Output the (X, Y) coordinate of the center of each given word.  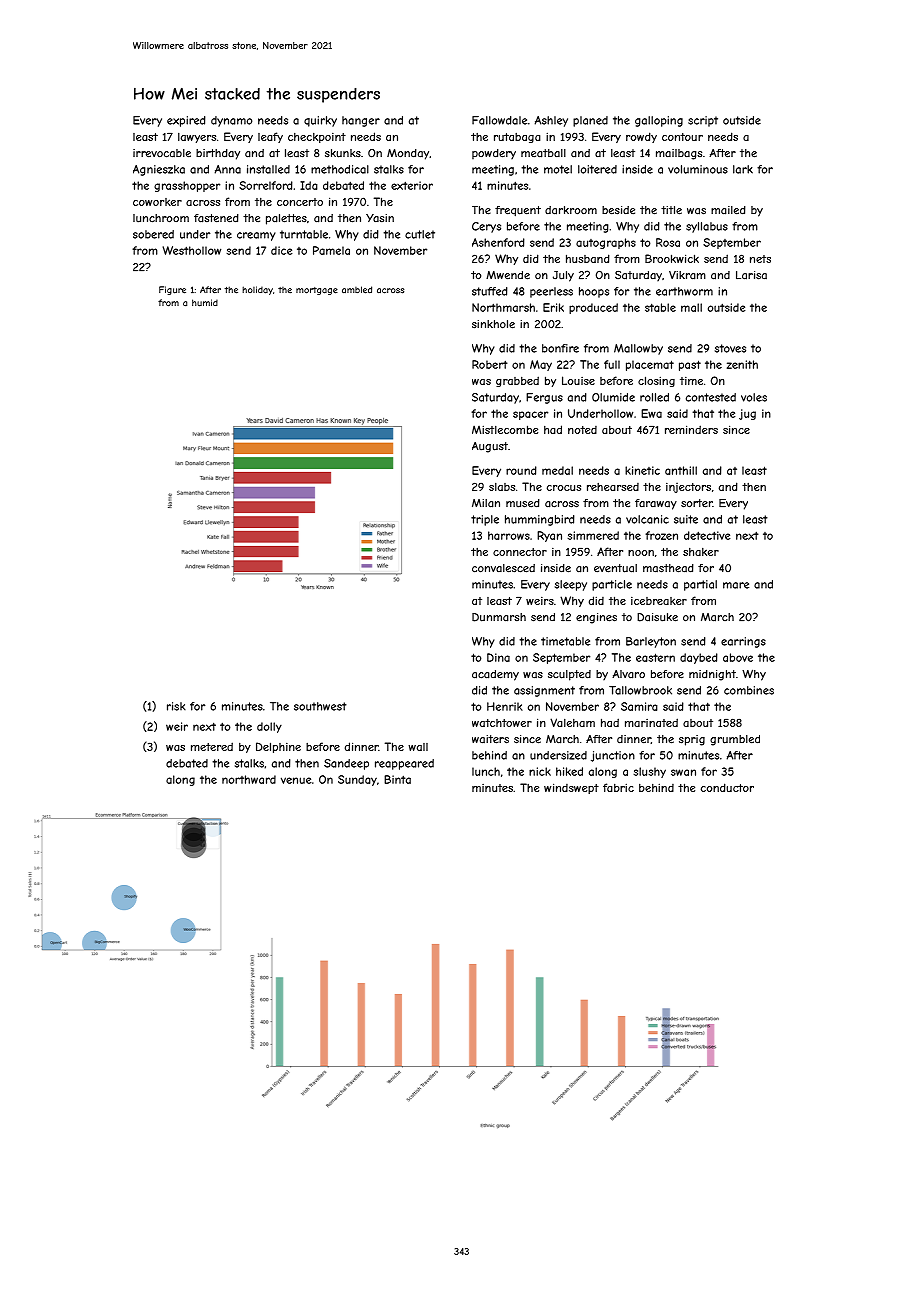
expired (186, 121)
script (703, 121)
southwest (320, 706)
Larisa (751, 275)
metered (212, 746)
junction (613, 756)
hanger (361, 121)
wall (418, 747)
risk (176, 706)
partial (700, 585)
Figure (172, 290)
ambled (357, 290)
